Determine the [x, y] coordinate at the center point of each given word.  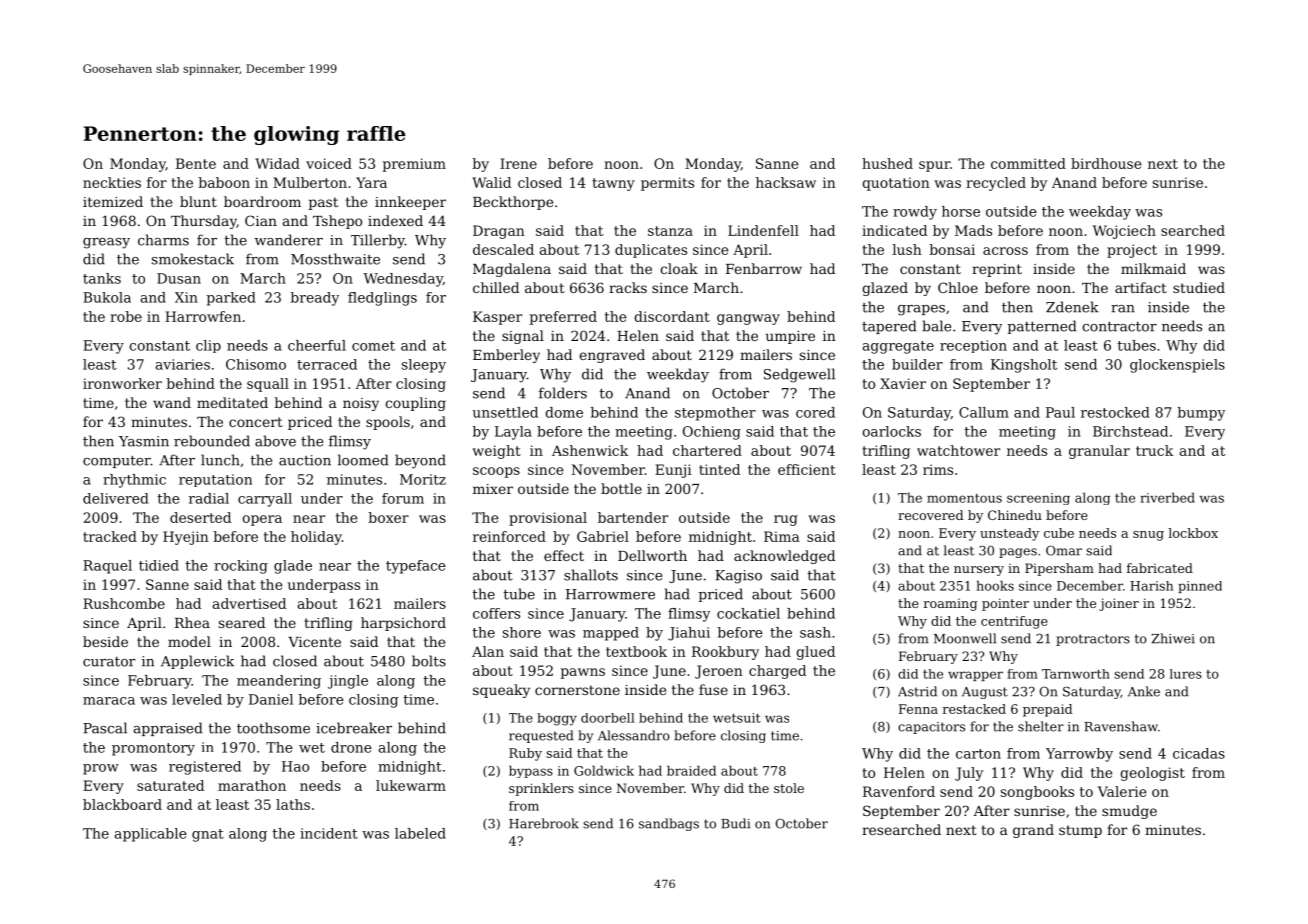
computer [117, 461]
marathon [252, 785]
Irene [518, 163]
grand [1033, 831]
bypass [531, 771]
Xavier [903, 383]
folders [563, 393]
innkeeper [410, 203]
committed [1028, 163]
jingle [348, 682]
